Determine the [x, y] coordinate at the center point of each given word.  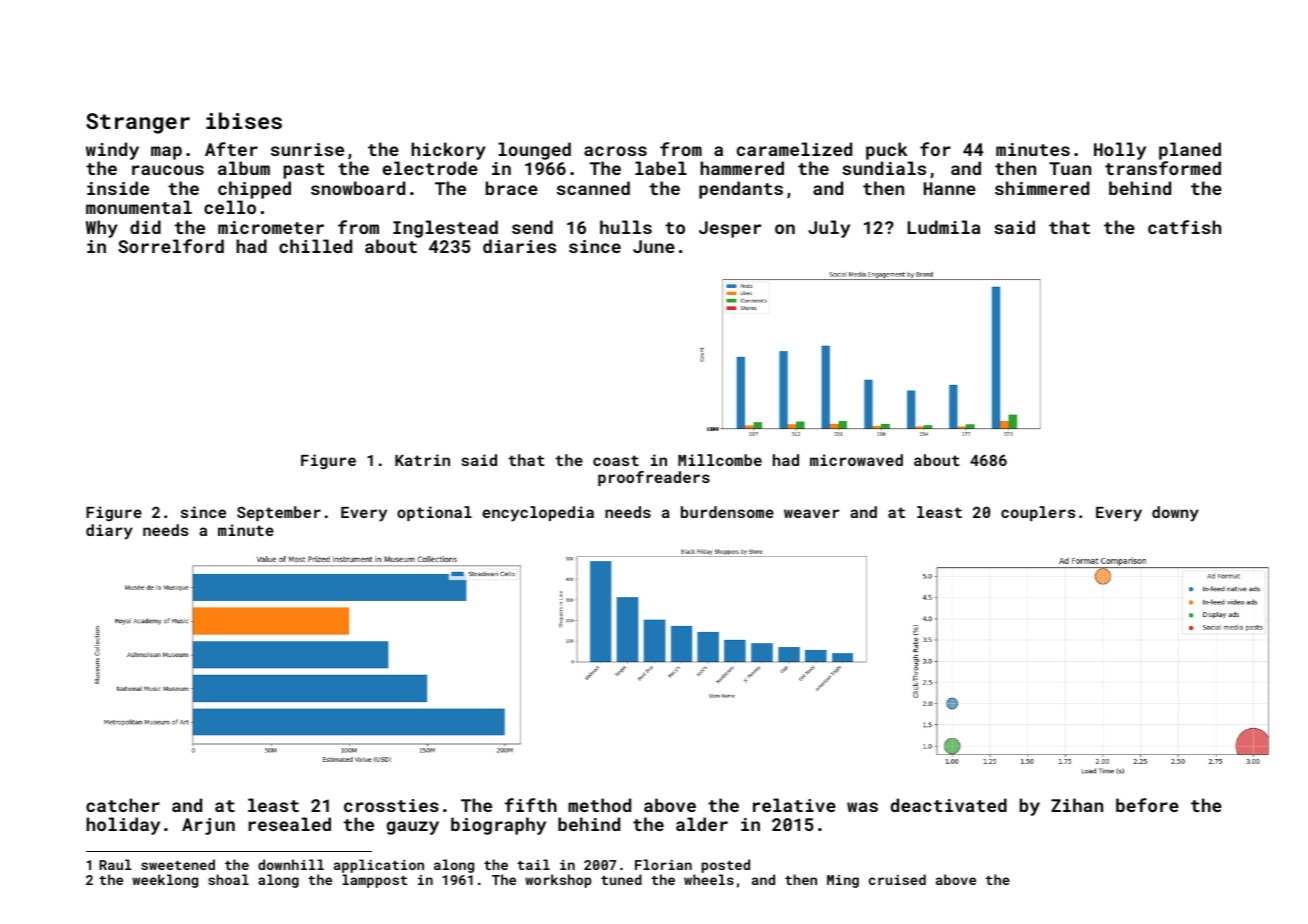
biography [498, 826]
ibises [244, 120]
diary [109, 532]
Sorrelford [171, 246]
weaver [811, 513]
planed [1190, 151]
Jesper [730, 229]
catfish [1184, 227]
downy [1175, 514]
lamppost [374, 881]
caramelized [794, 149]
